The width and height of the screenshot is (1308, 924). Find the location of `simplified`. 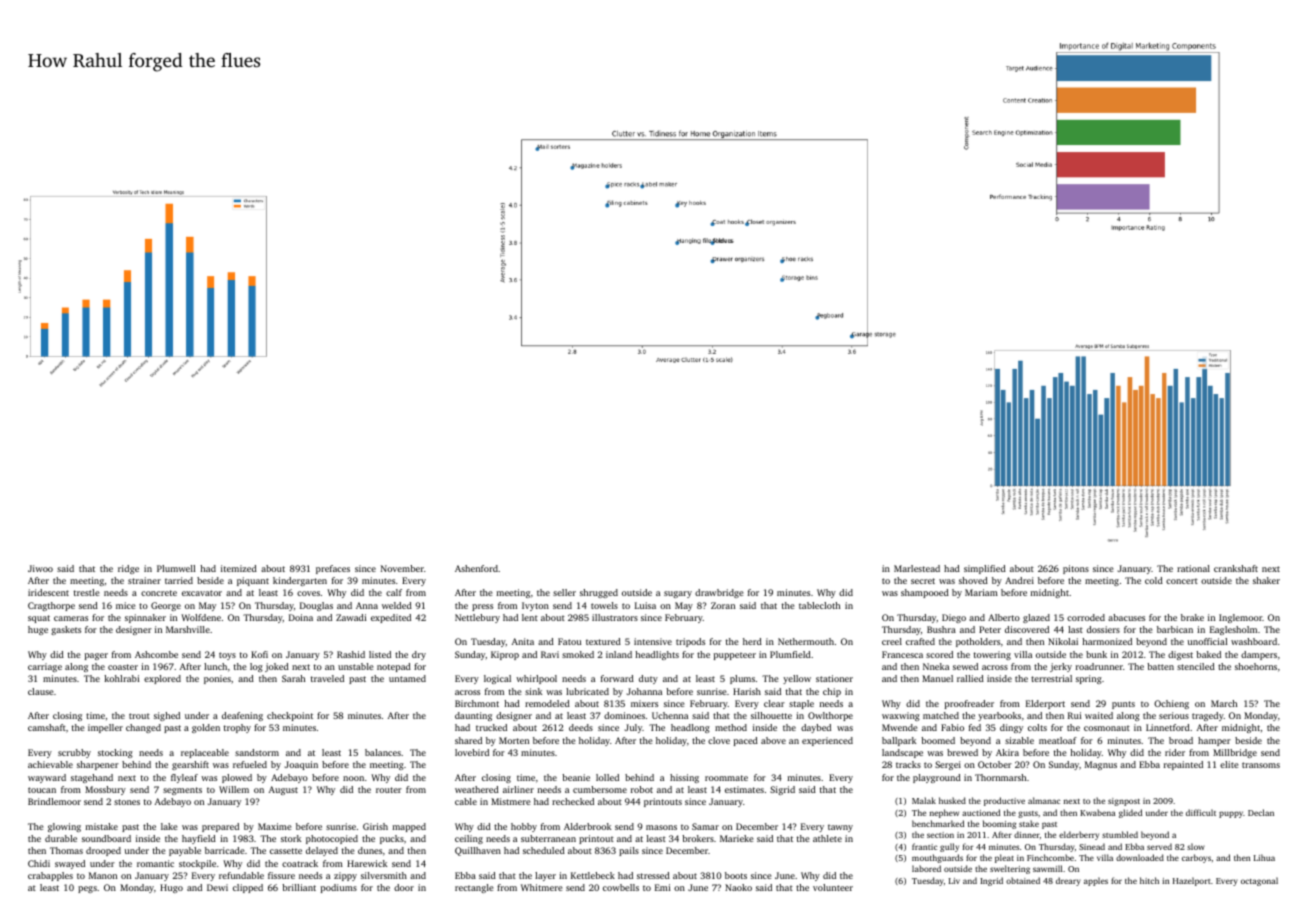

simplified is located at coordinates (985, 569).
